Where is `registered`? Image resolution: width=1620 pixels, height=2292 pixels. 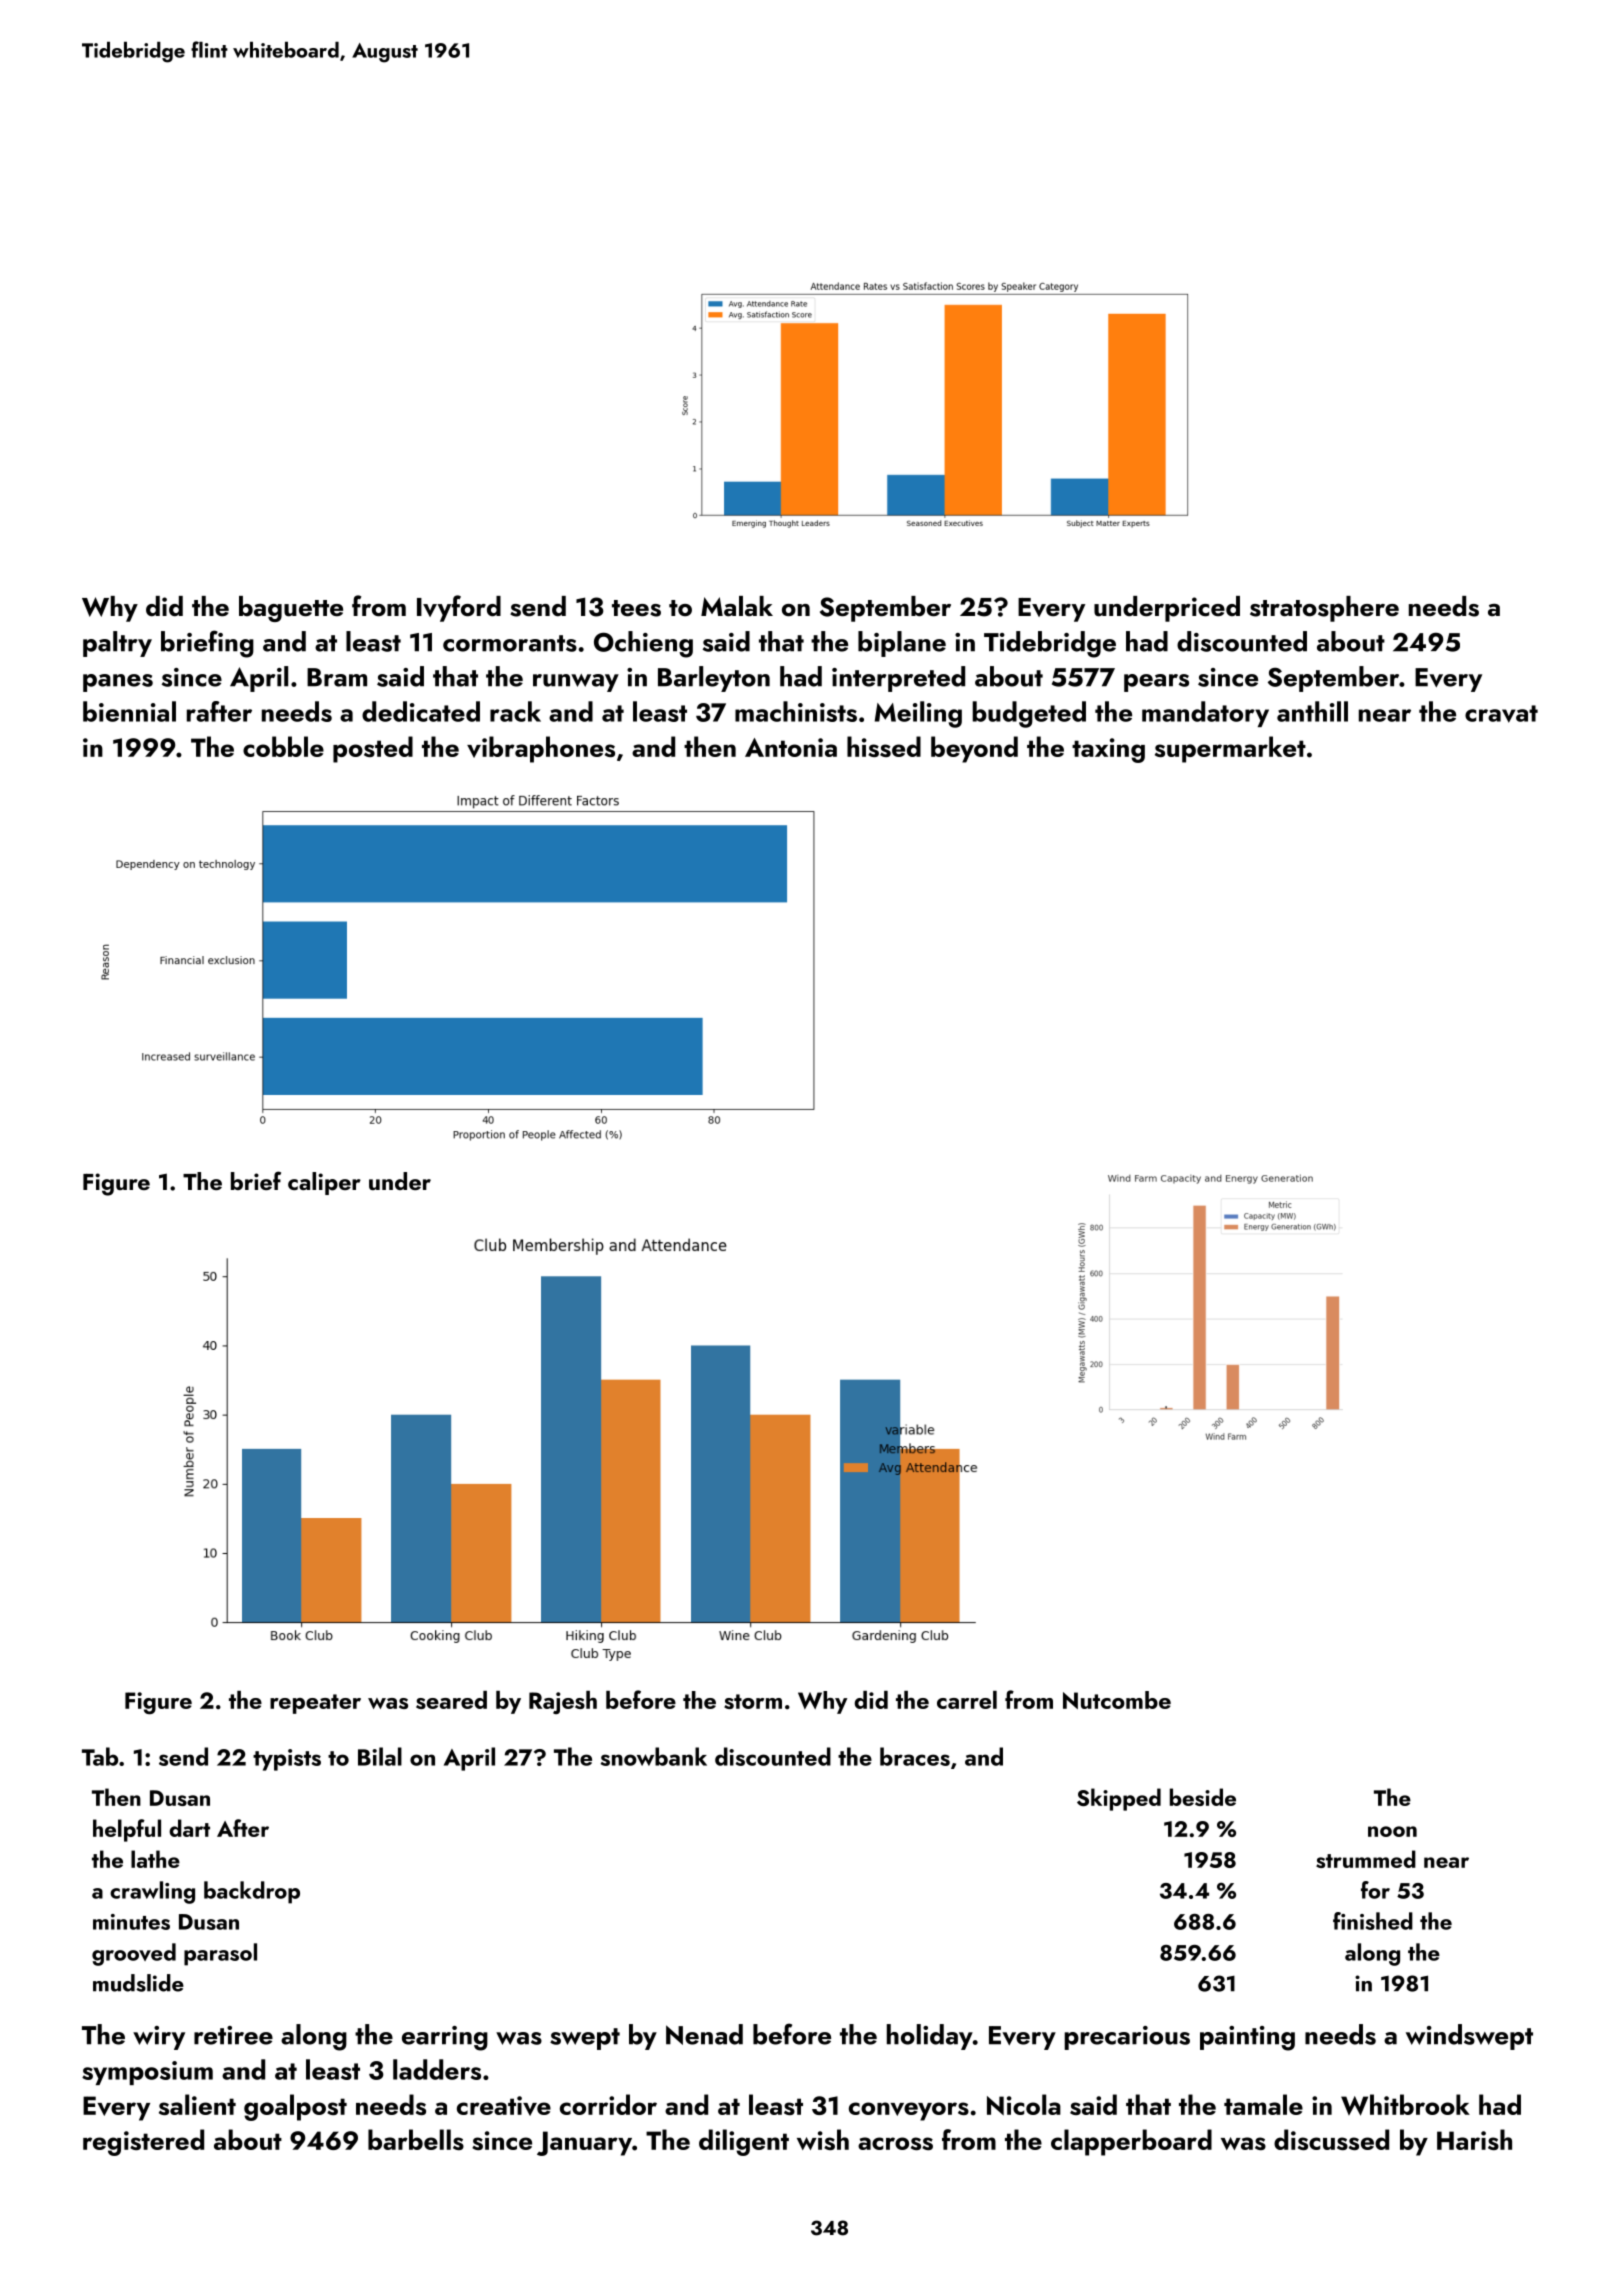
registered is located at coordinates (143, 2142).
